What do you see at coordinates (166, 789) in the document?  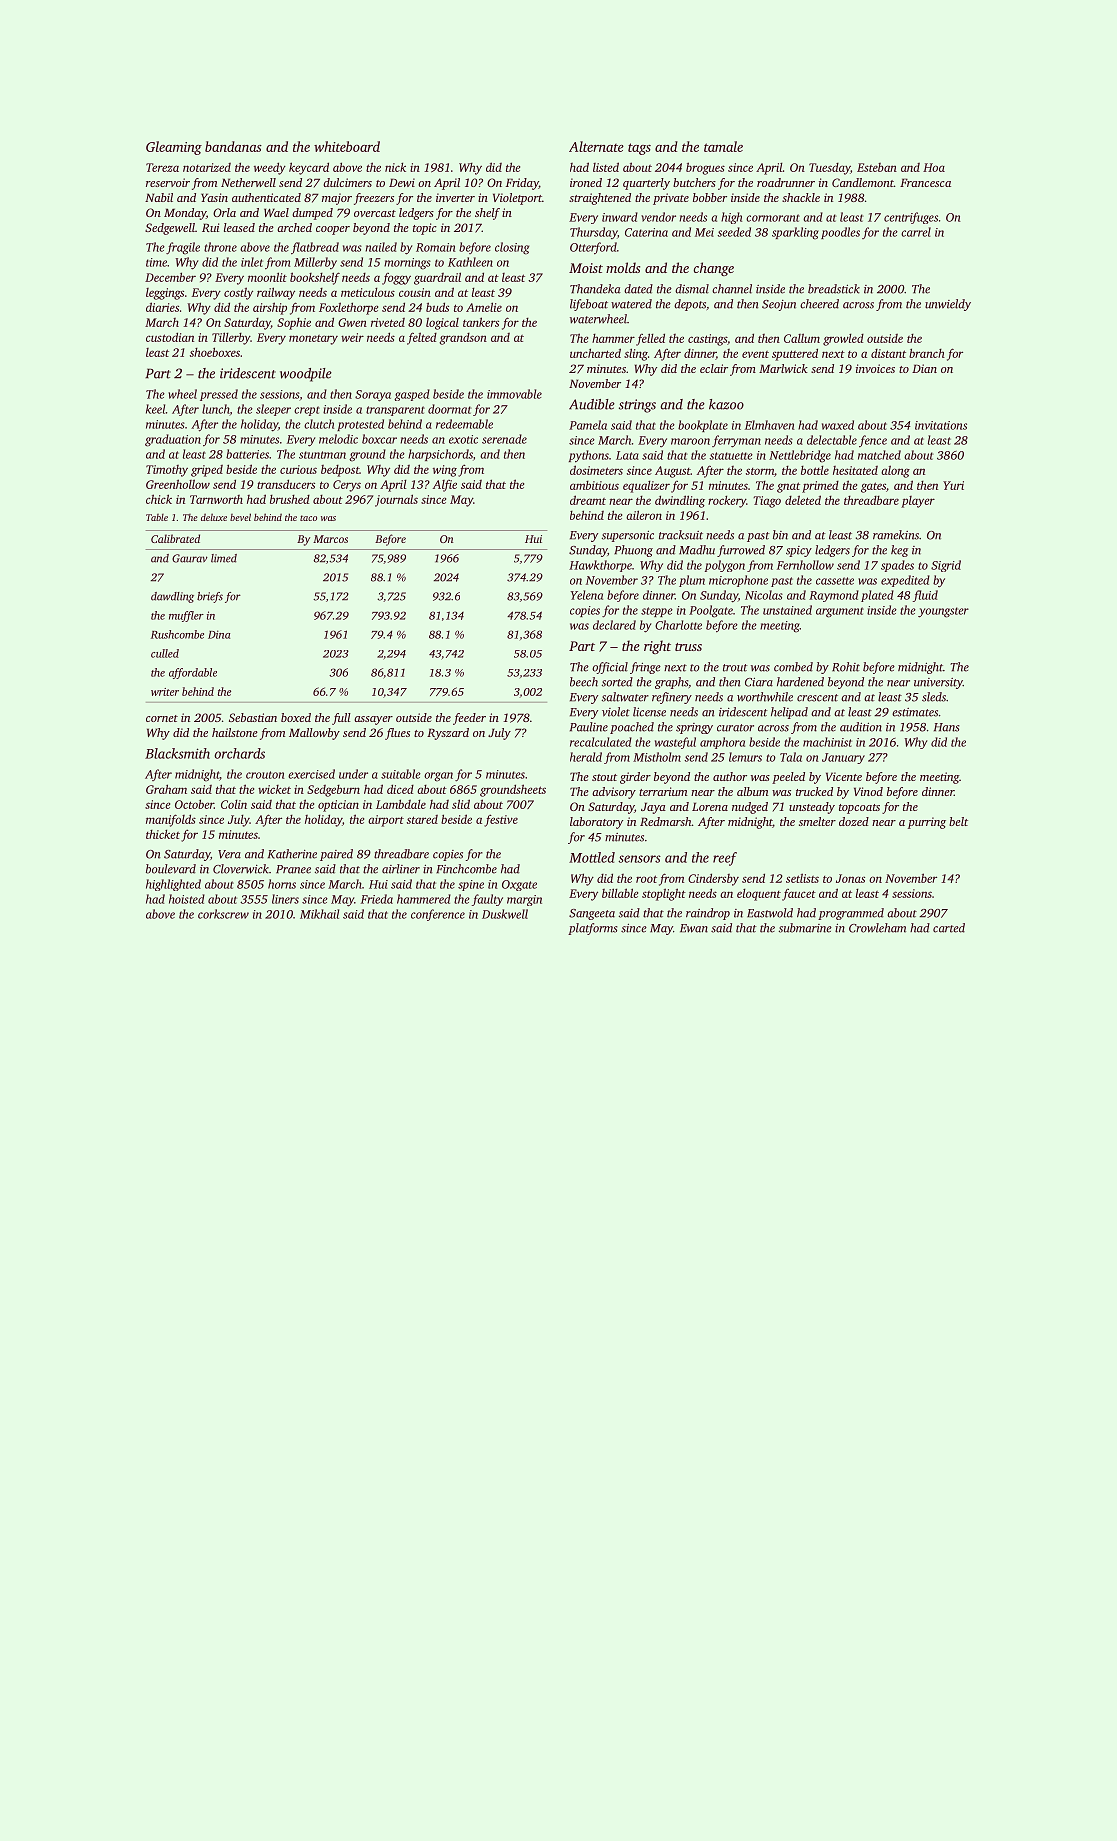 I see `Graham` at bounding box center [166, 789].
